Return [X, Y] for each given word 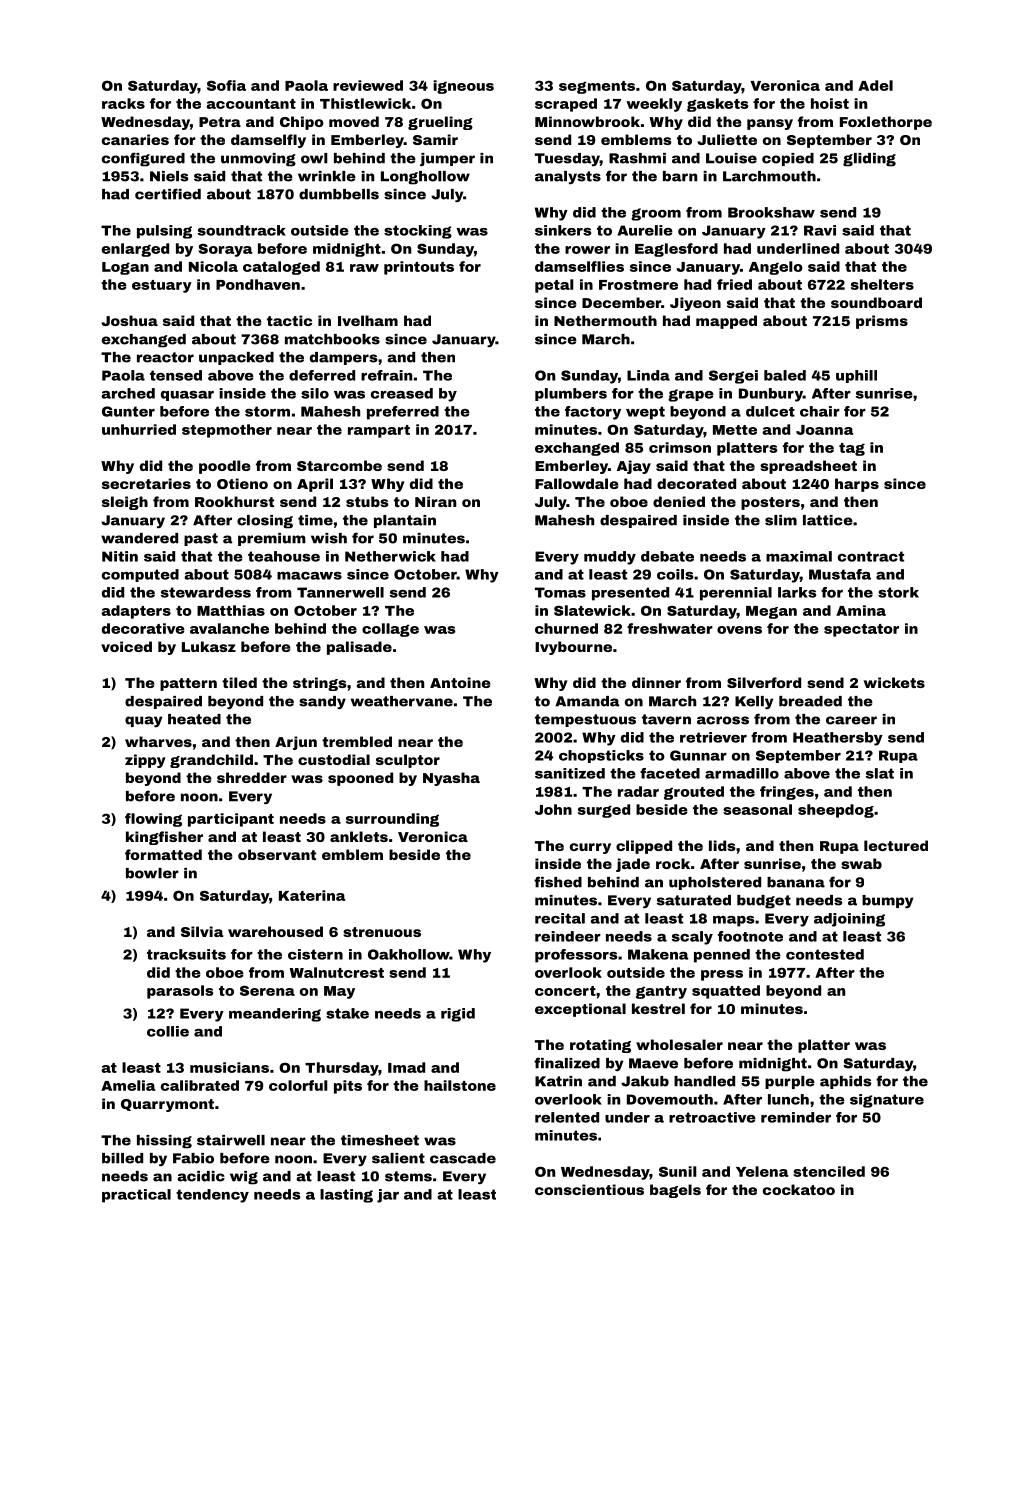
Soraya [225, 250]
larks [797, 592]
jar [388, 1196]
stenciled [829, 1171]
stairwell [231, 1140]
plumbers [571, 394]
